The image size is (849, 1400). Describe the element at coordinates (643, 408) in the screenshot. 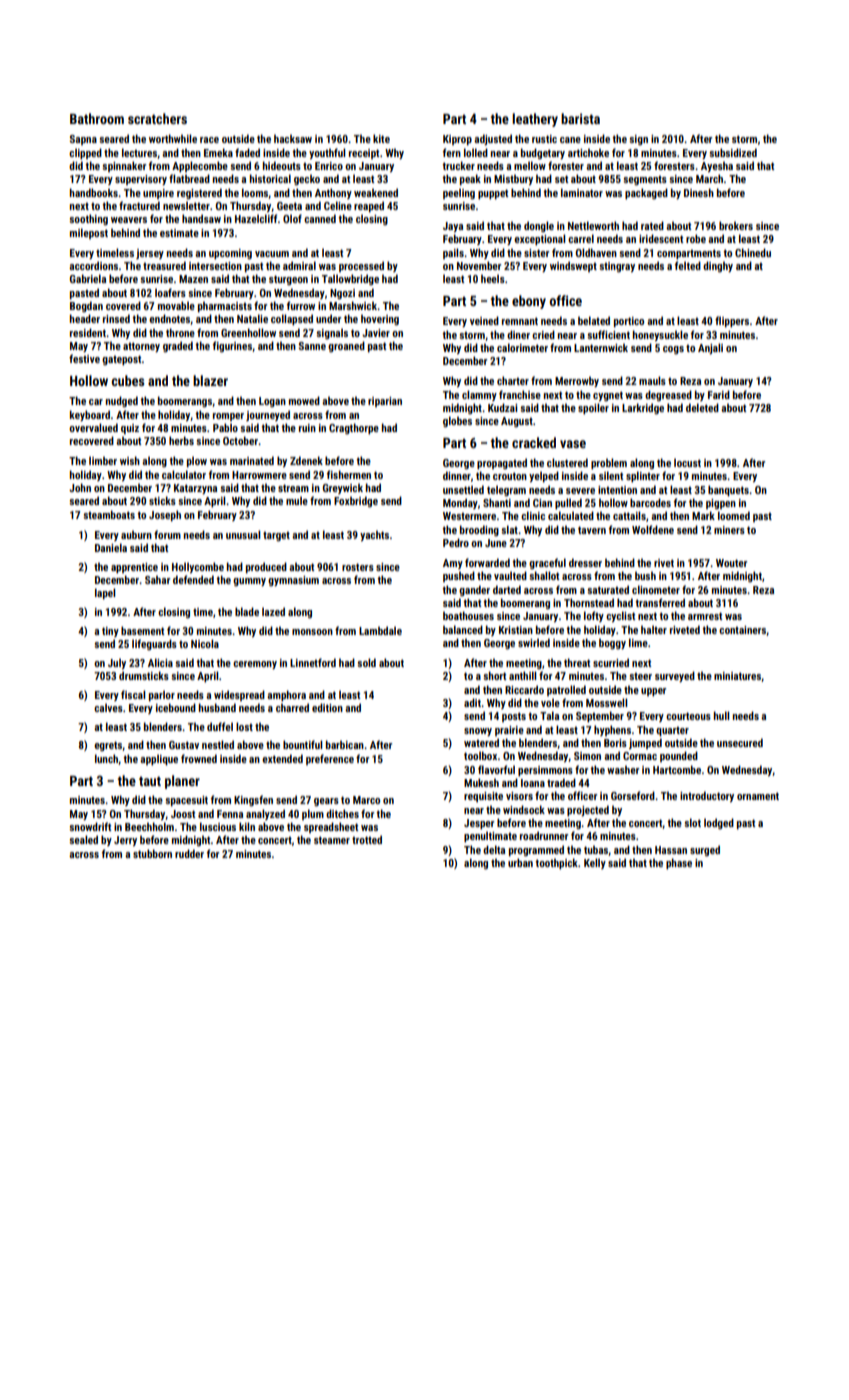

I see `Larkridge` at that location.
